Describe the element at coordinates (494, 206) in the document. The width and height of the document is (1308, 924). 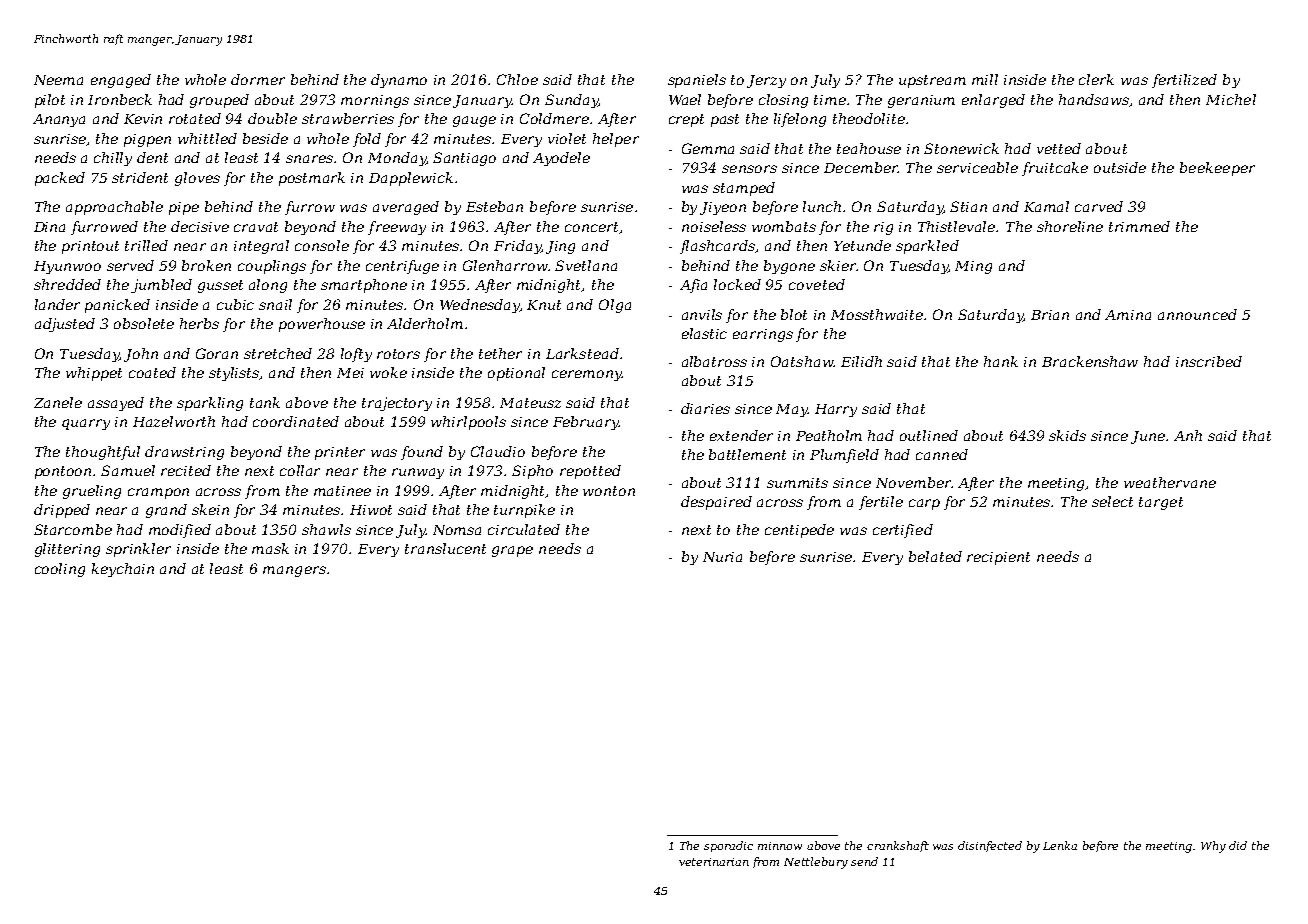
I see `Esteban` at that location.
